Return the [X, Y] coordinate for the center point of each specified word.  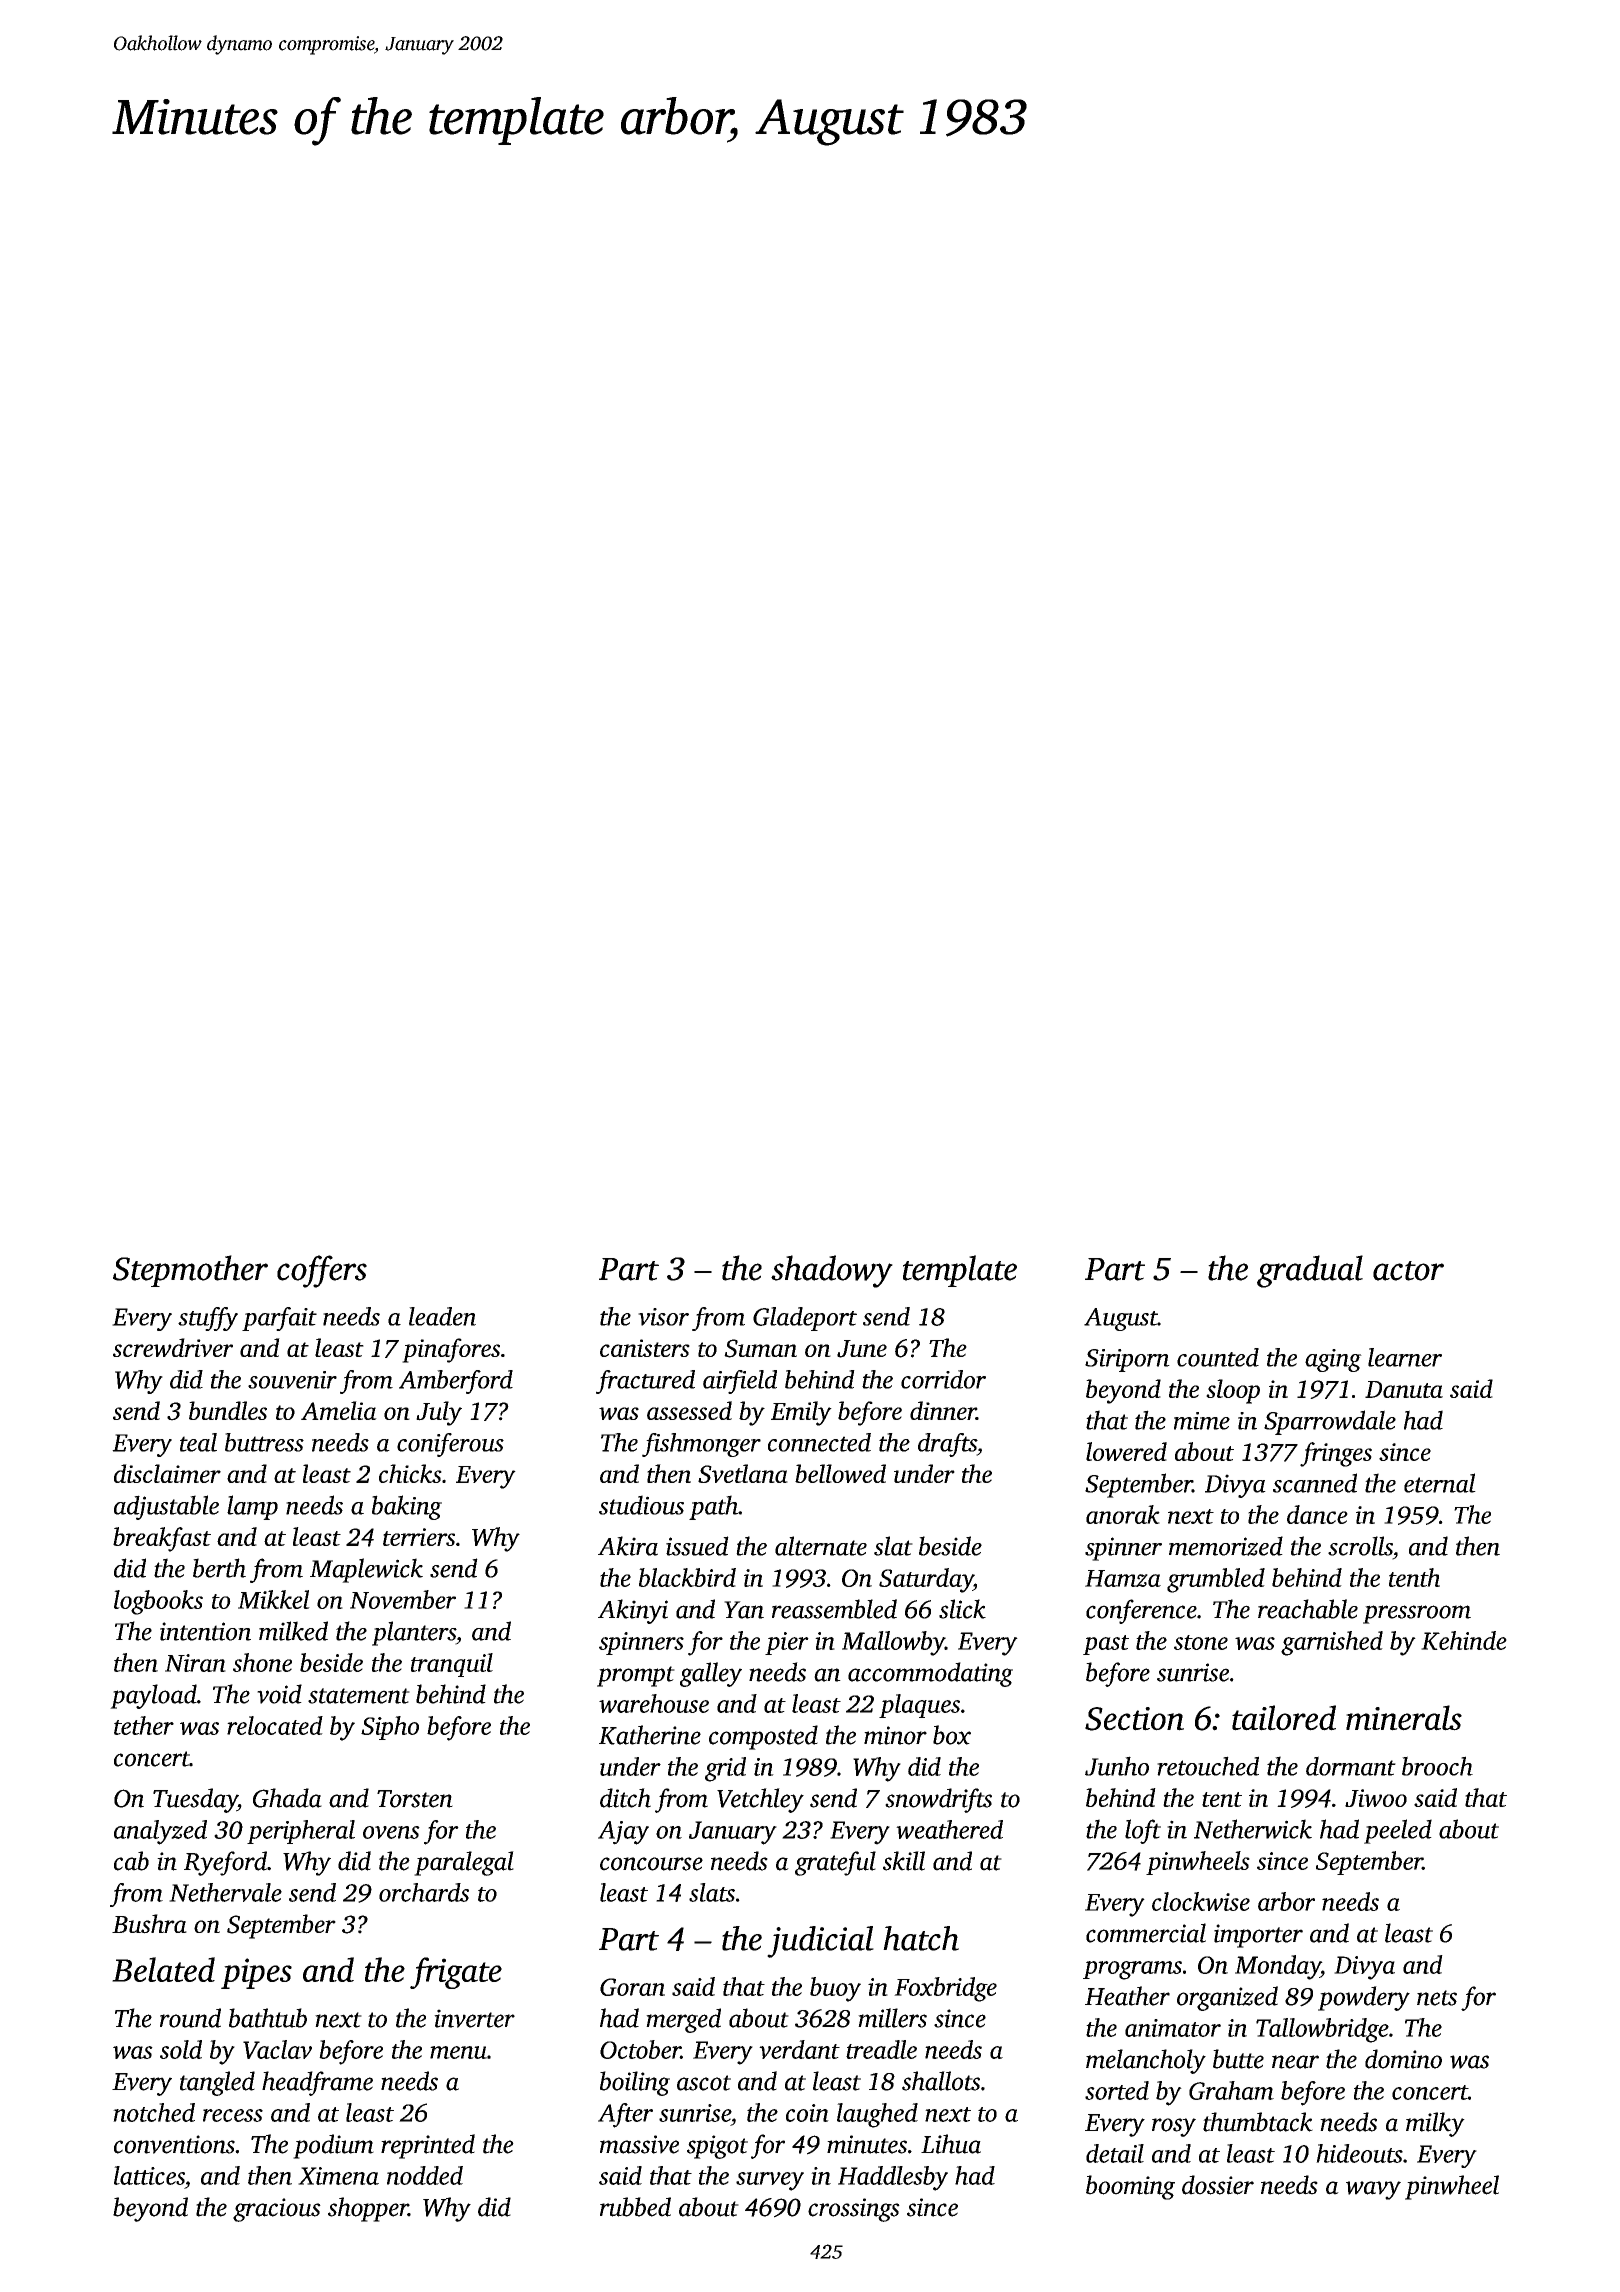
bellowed [840, 1473]
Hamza [1123, 1578]
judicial [820, 1942]
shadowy [832, 1271]
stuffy [208, 1319]
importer [1258, 1936]
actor [1408, 1271]
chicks [410, 1473]
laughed [877, 2115]
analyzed [160, 1832]
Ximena [338, 2176]
